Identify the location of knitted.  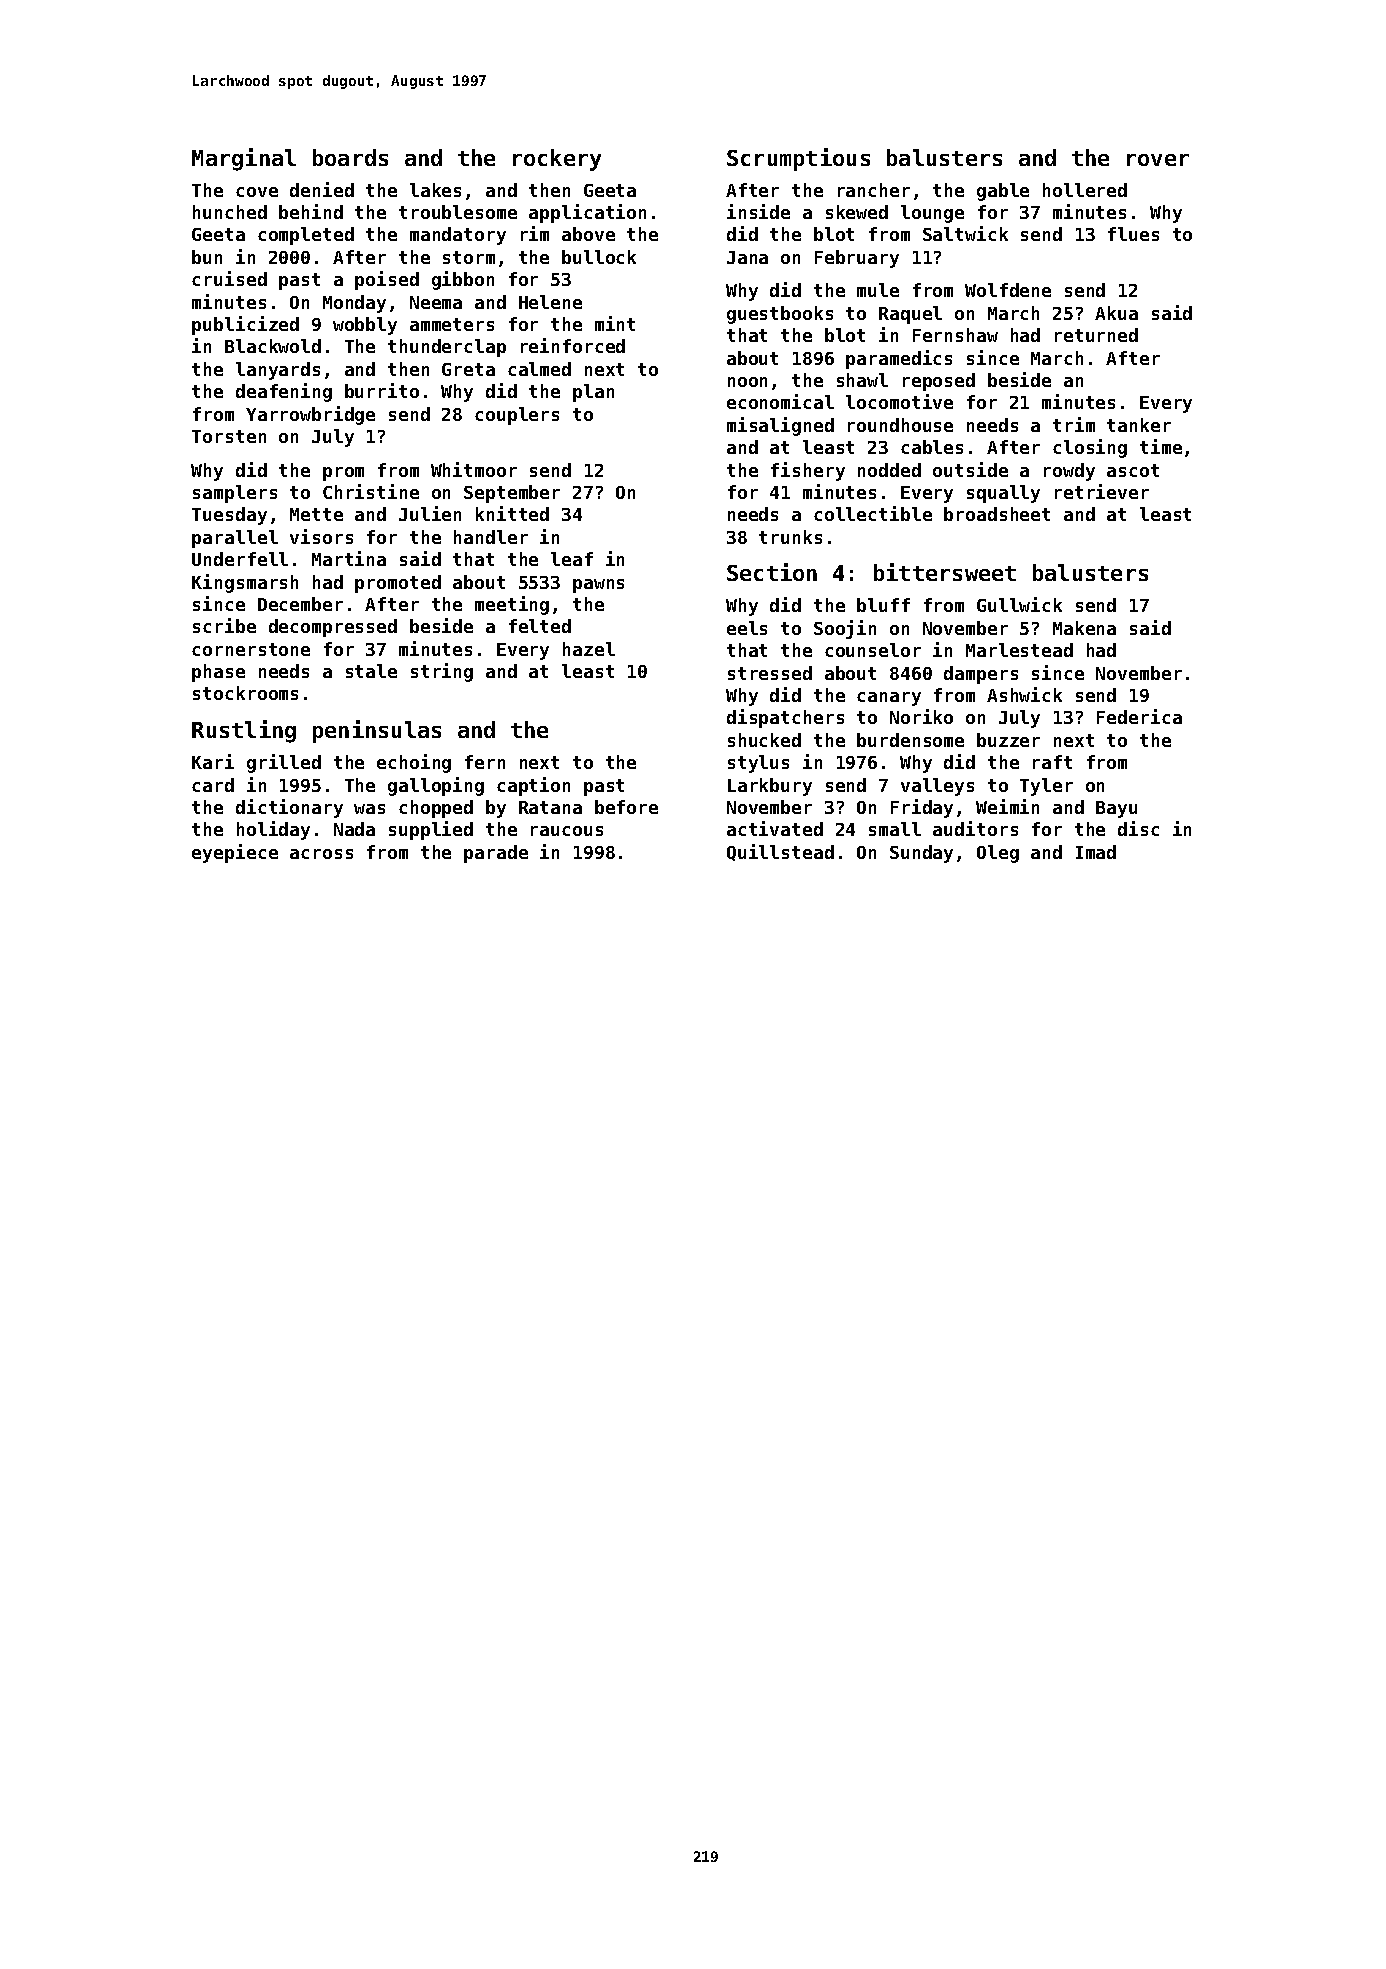
(512, 513).
